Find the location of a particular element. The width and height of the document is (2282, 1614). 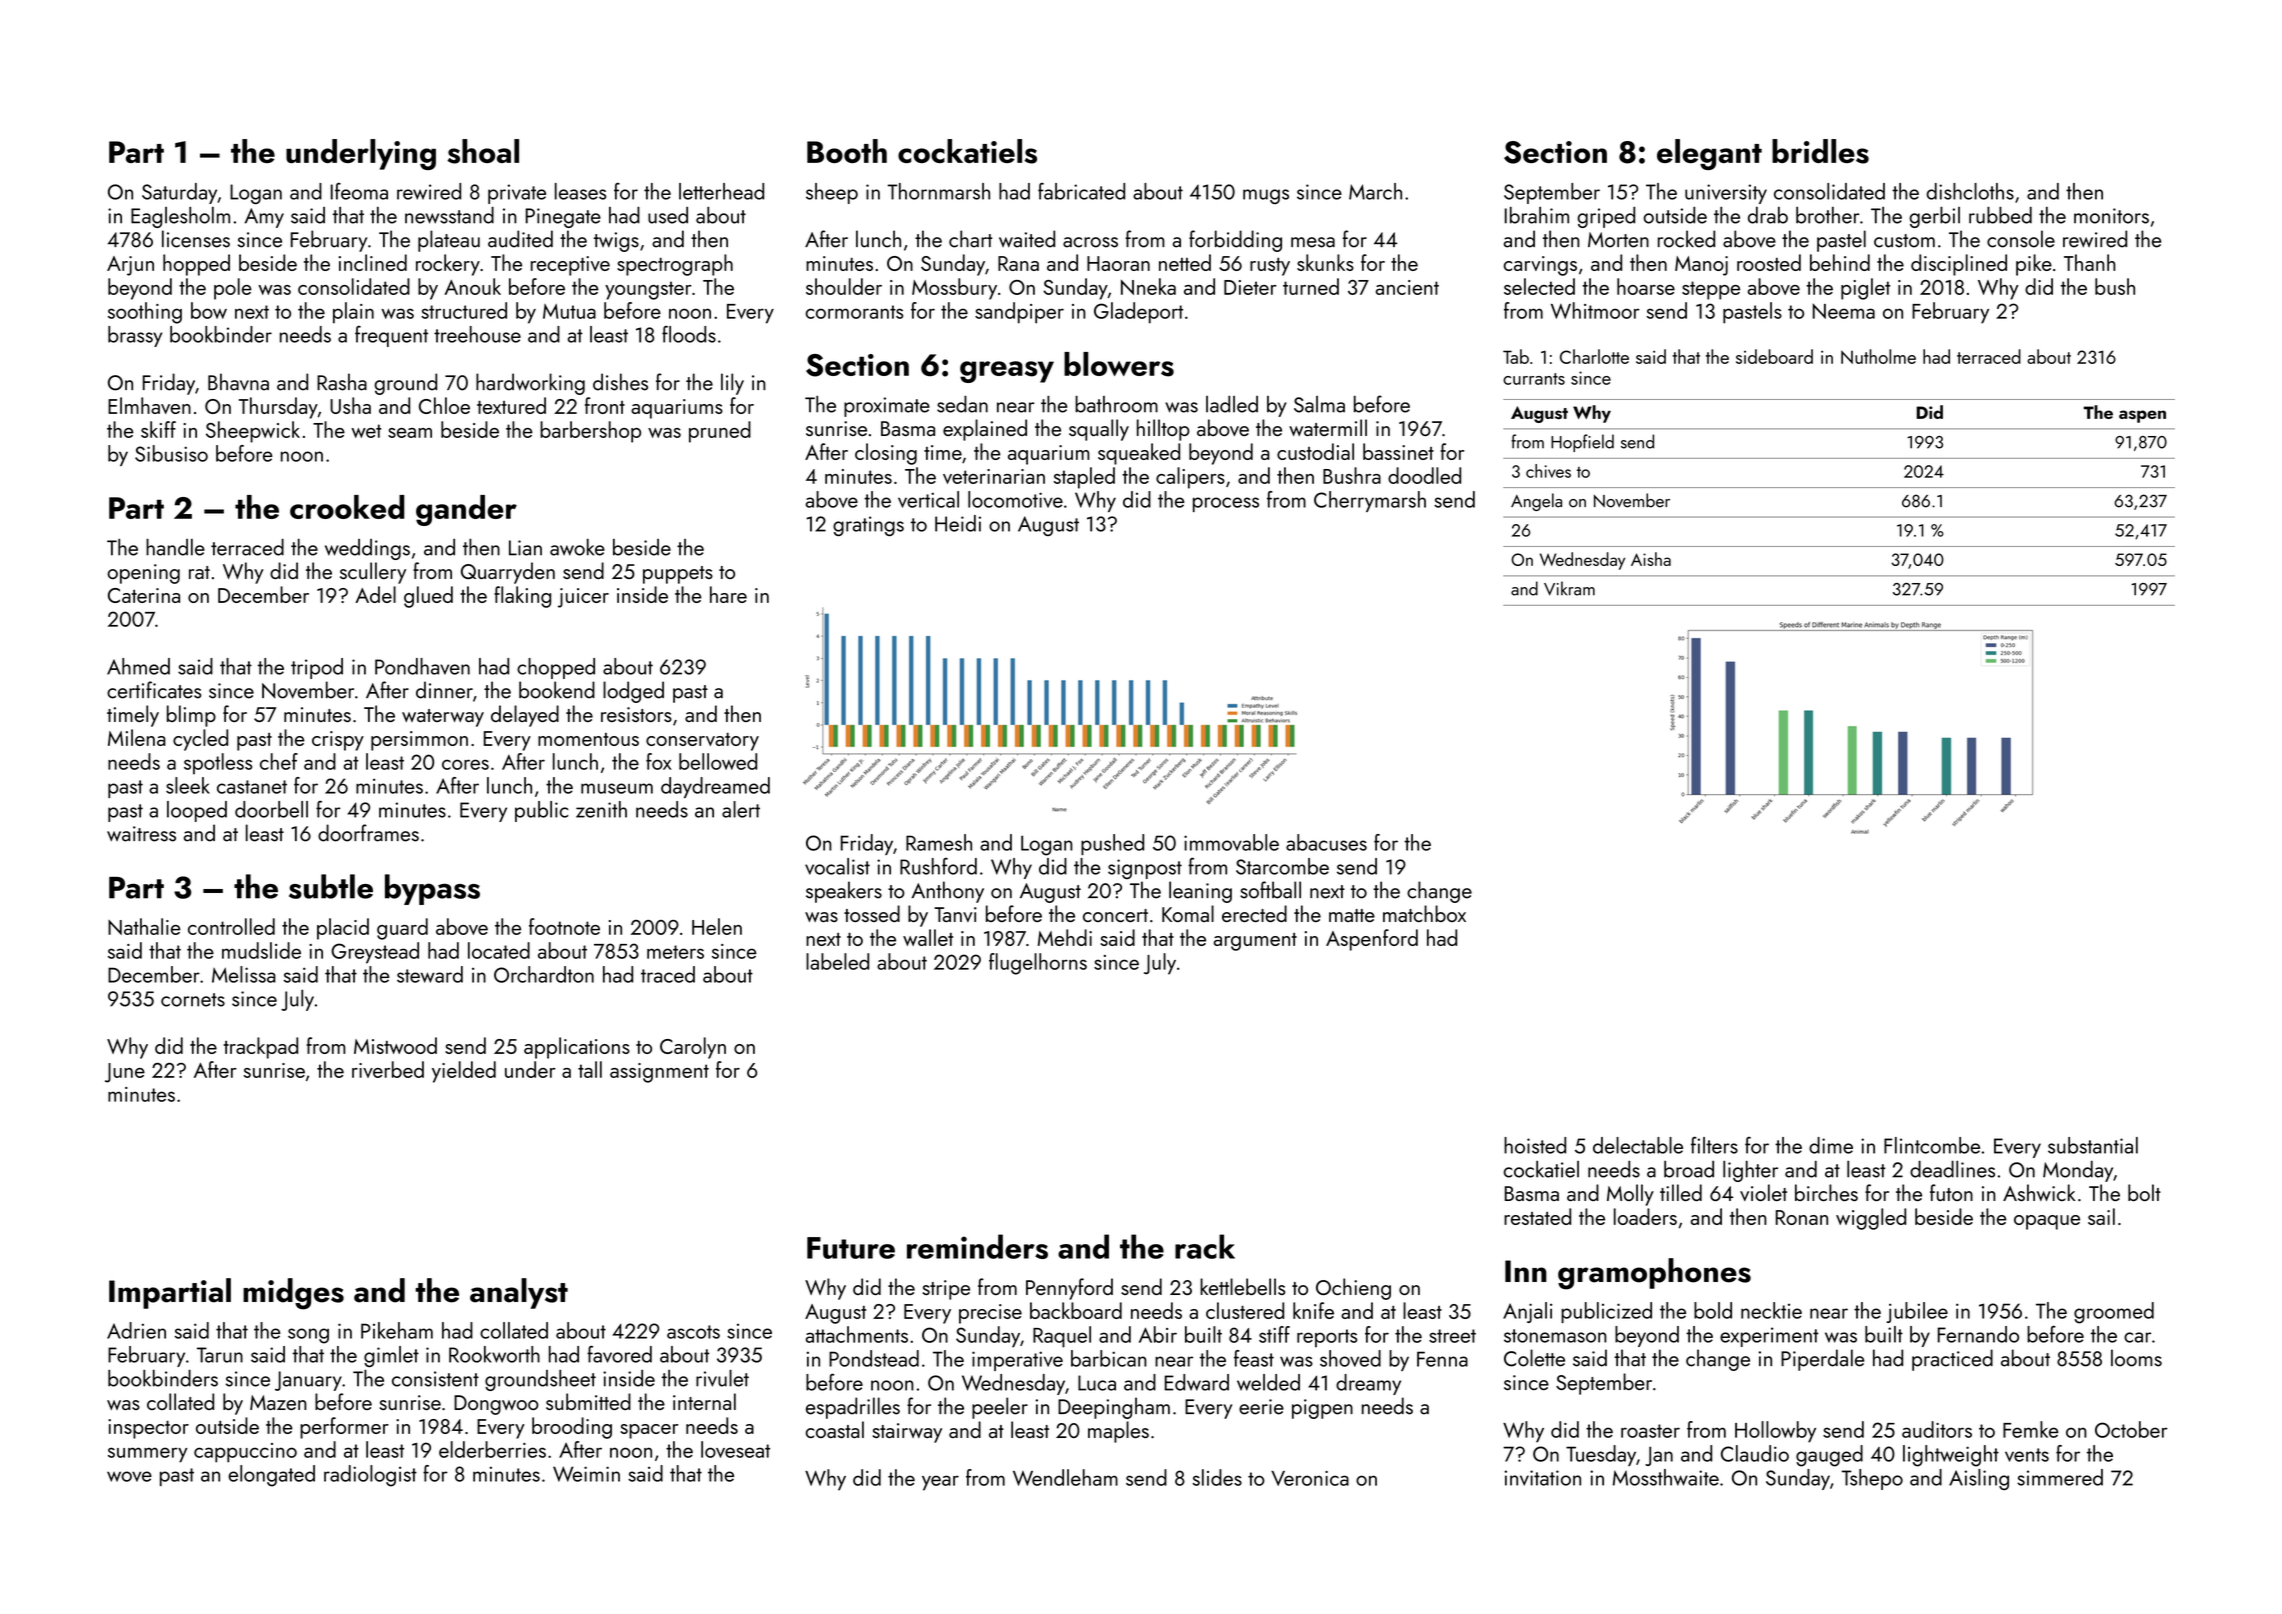

bridles is located at coordinates (1820, 151).
